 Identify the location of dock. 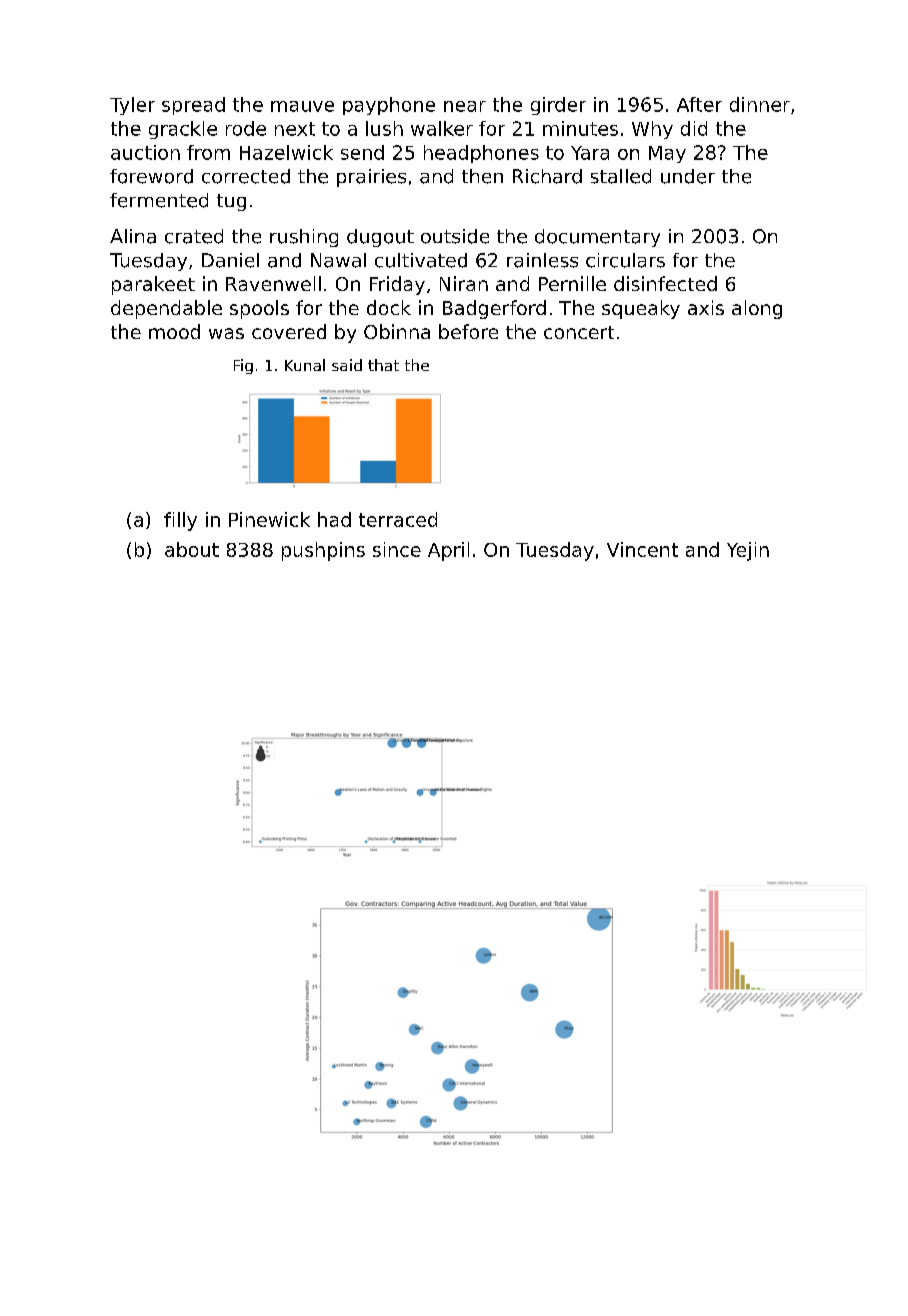
(389, 307).
